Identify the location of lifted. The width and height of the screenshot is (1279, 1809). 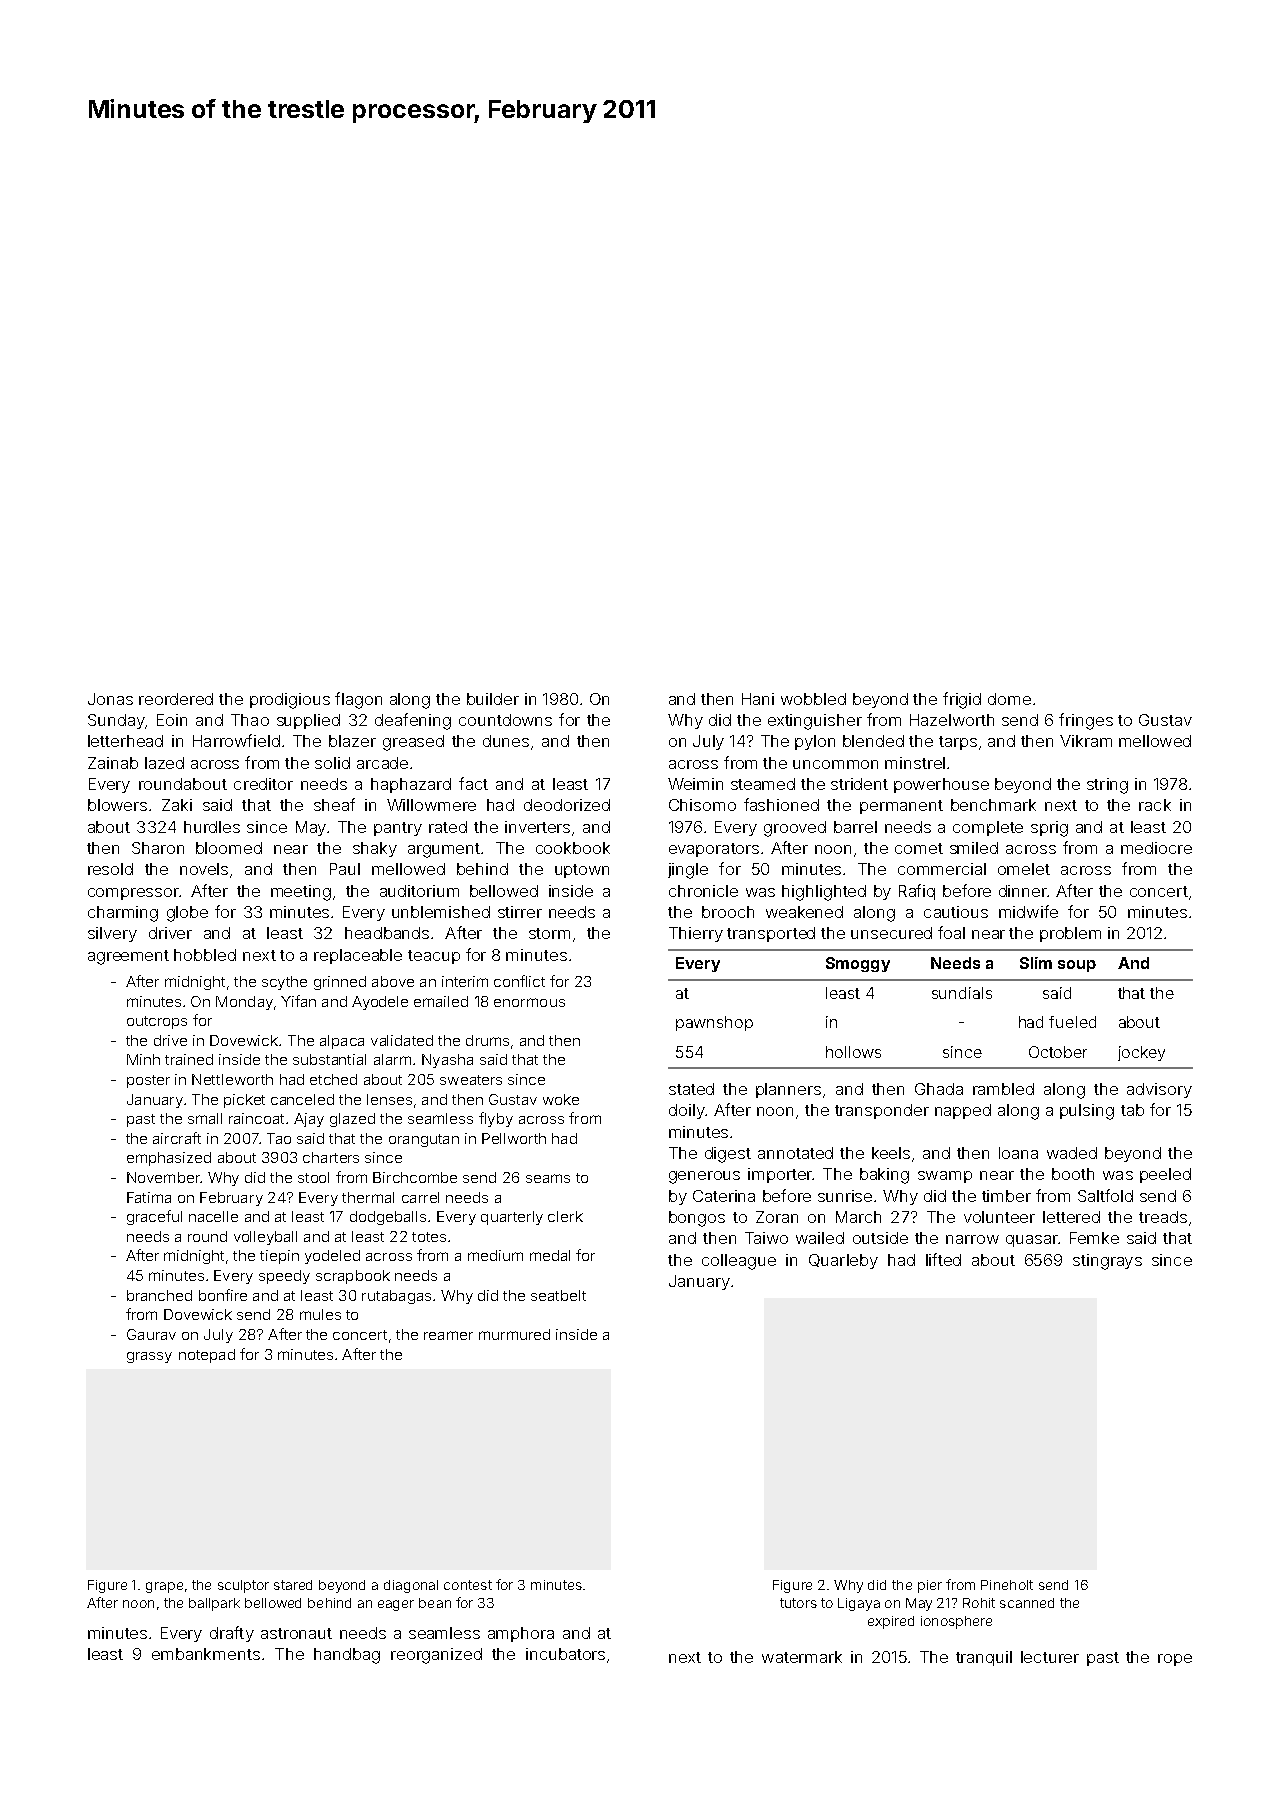
(943, 1259).
